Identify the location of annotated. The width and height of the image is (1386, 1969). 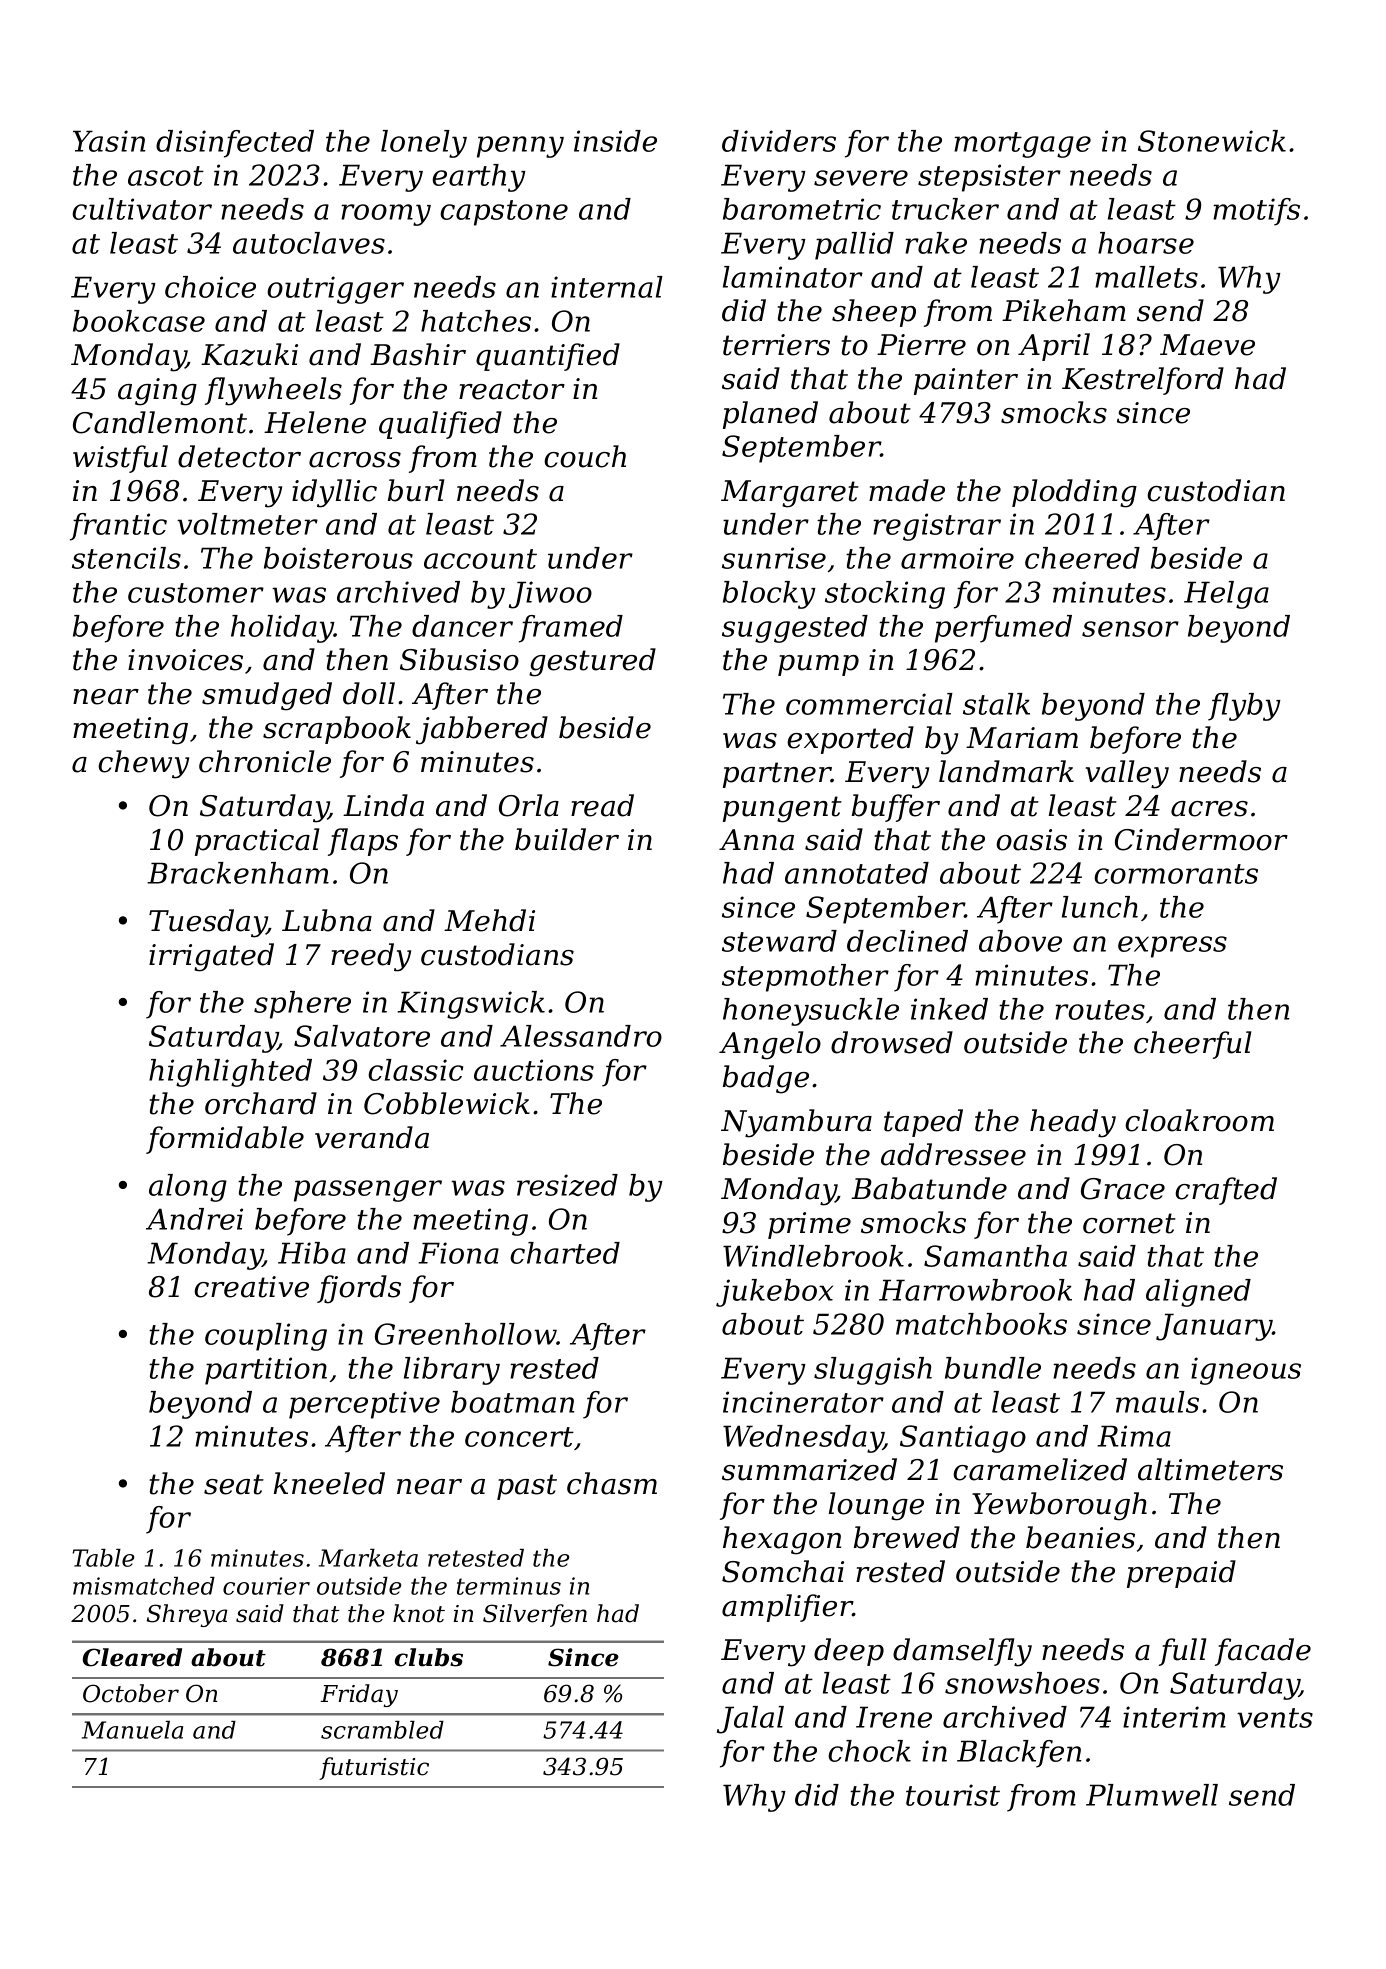
(857, 873).
